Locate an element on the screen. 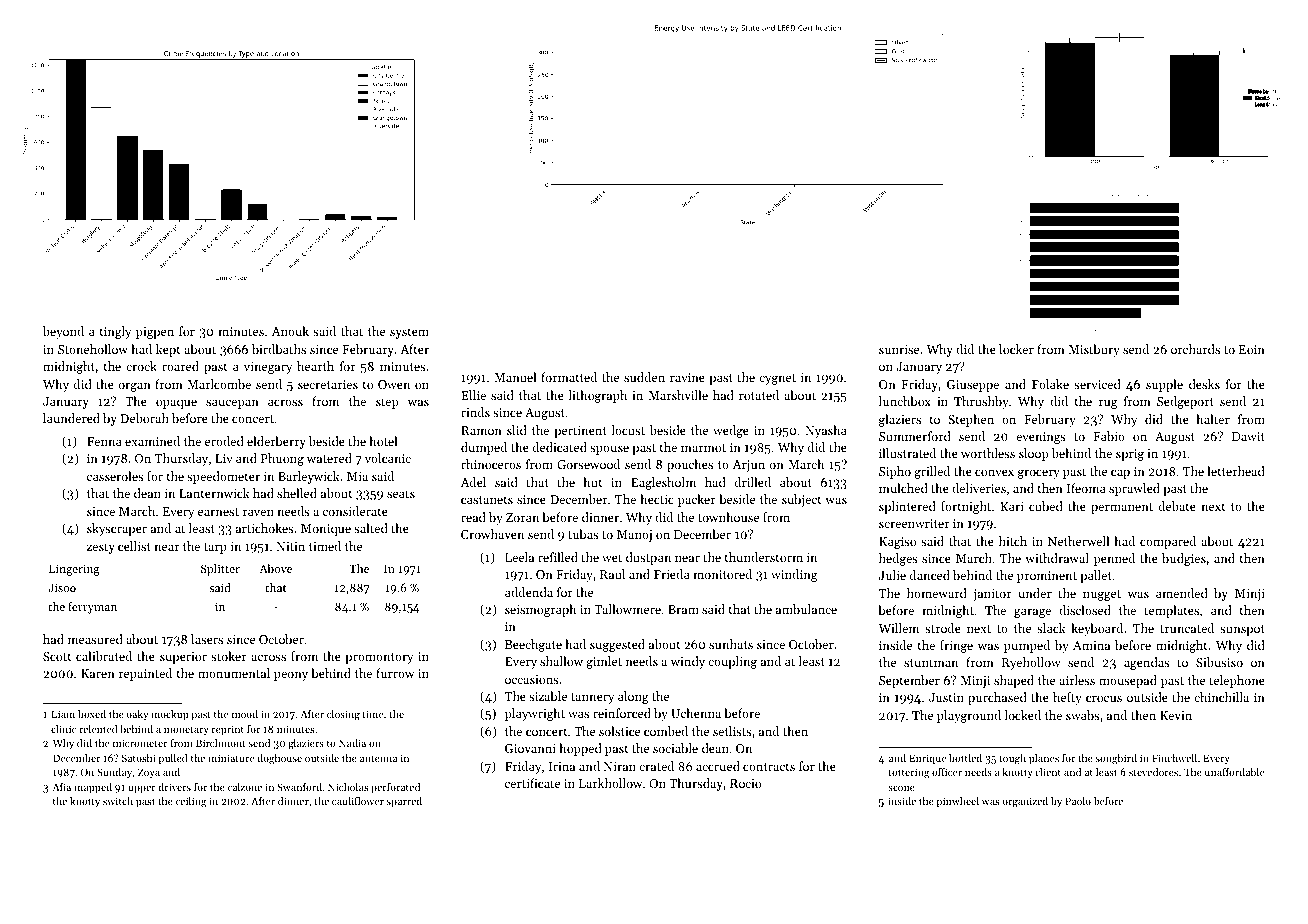 The width and height of the screenshot is (1308, 924). sunrise is located at coordinates (899, 349).
